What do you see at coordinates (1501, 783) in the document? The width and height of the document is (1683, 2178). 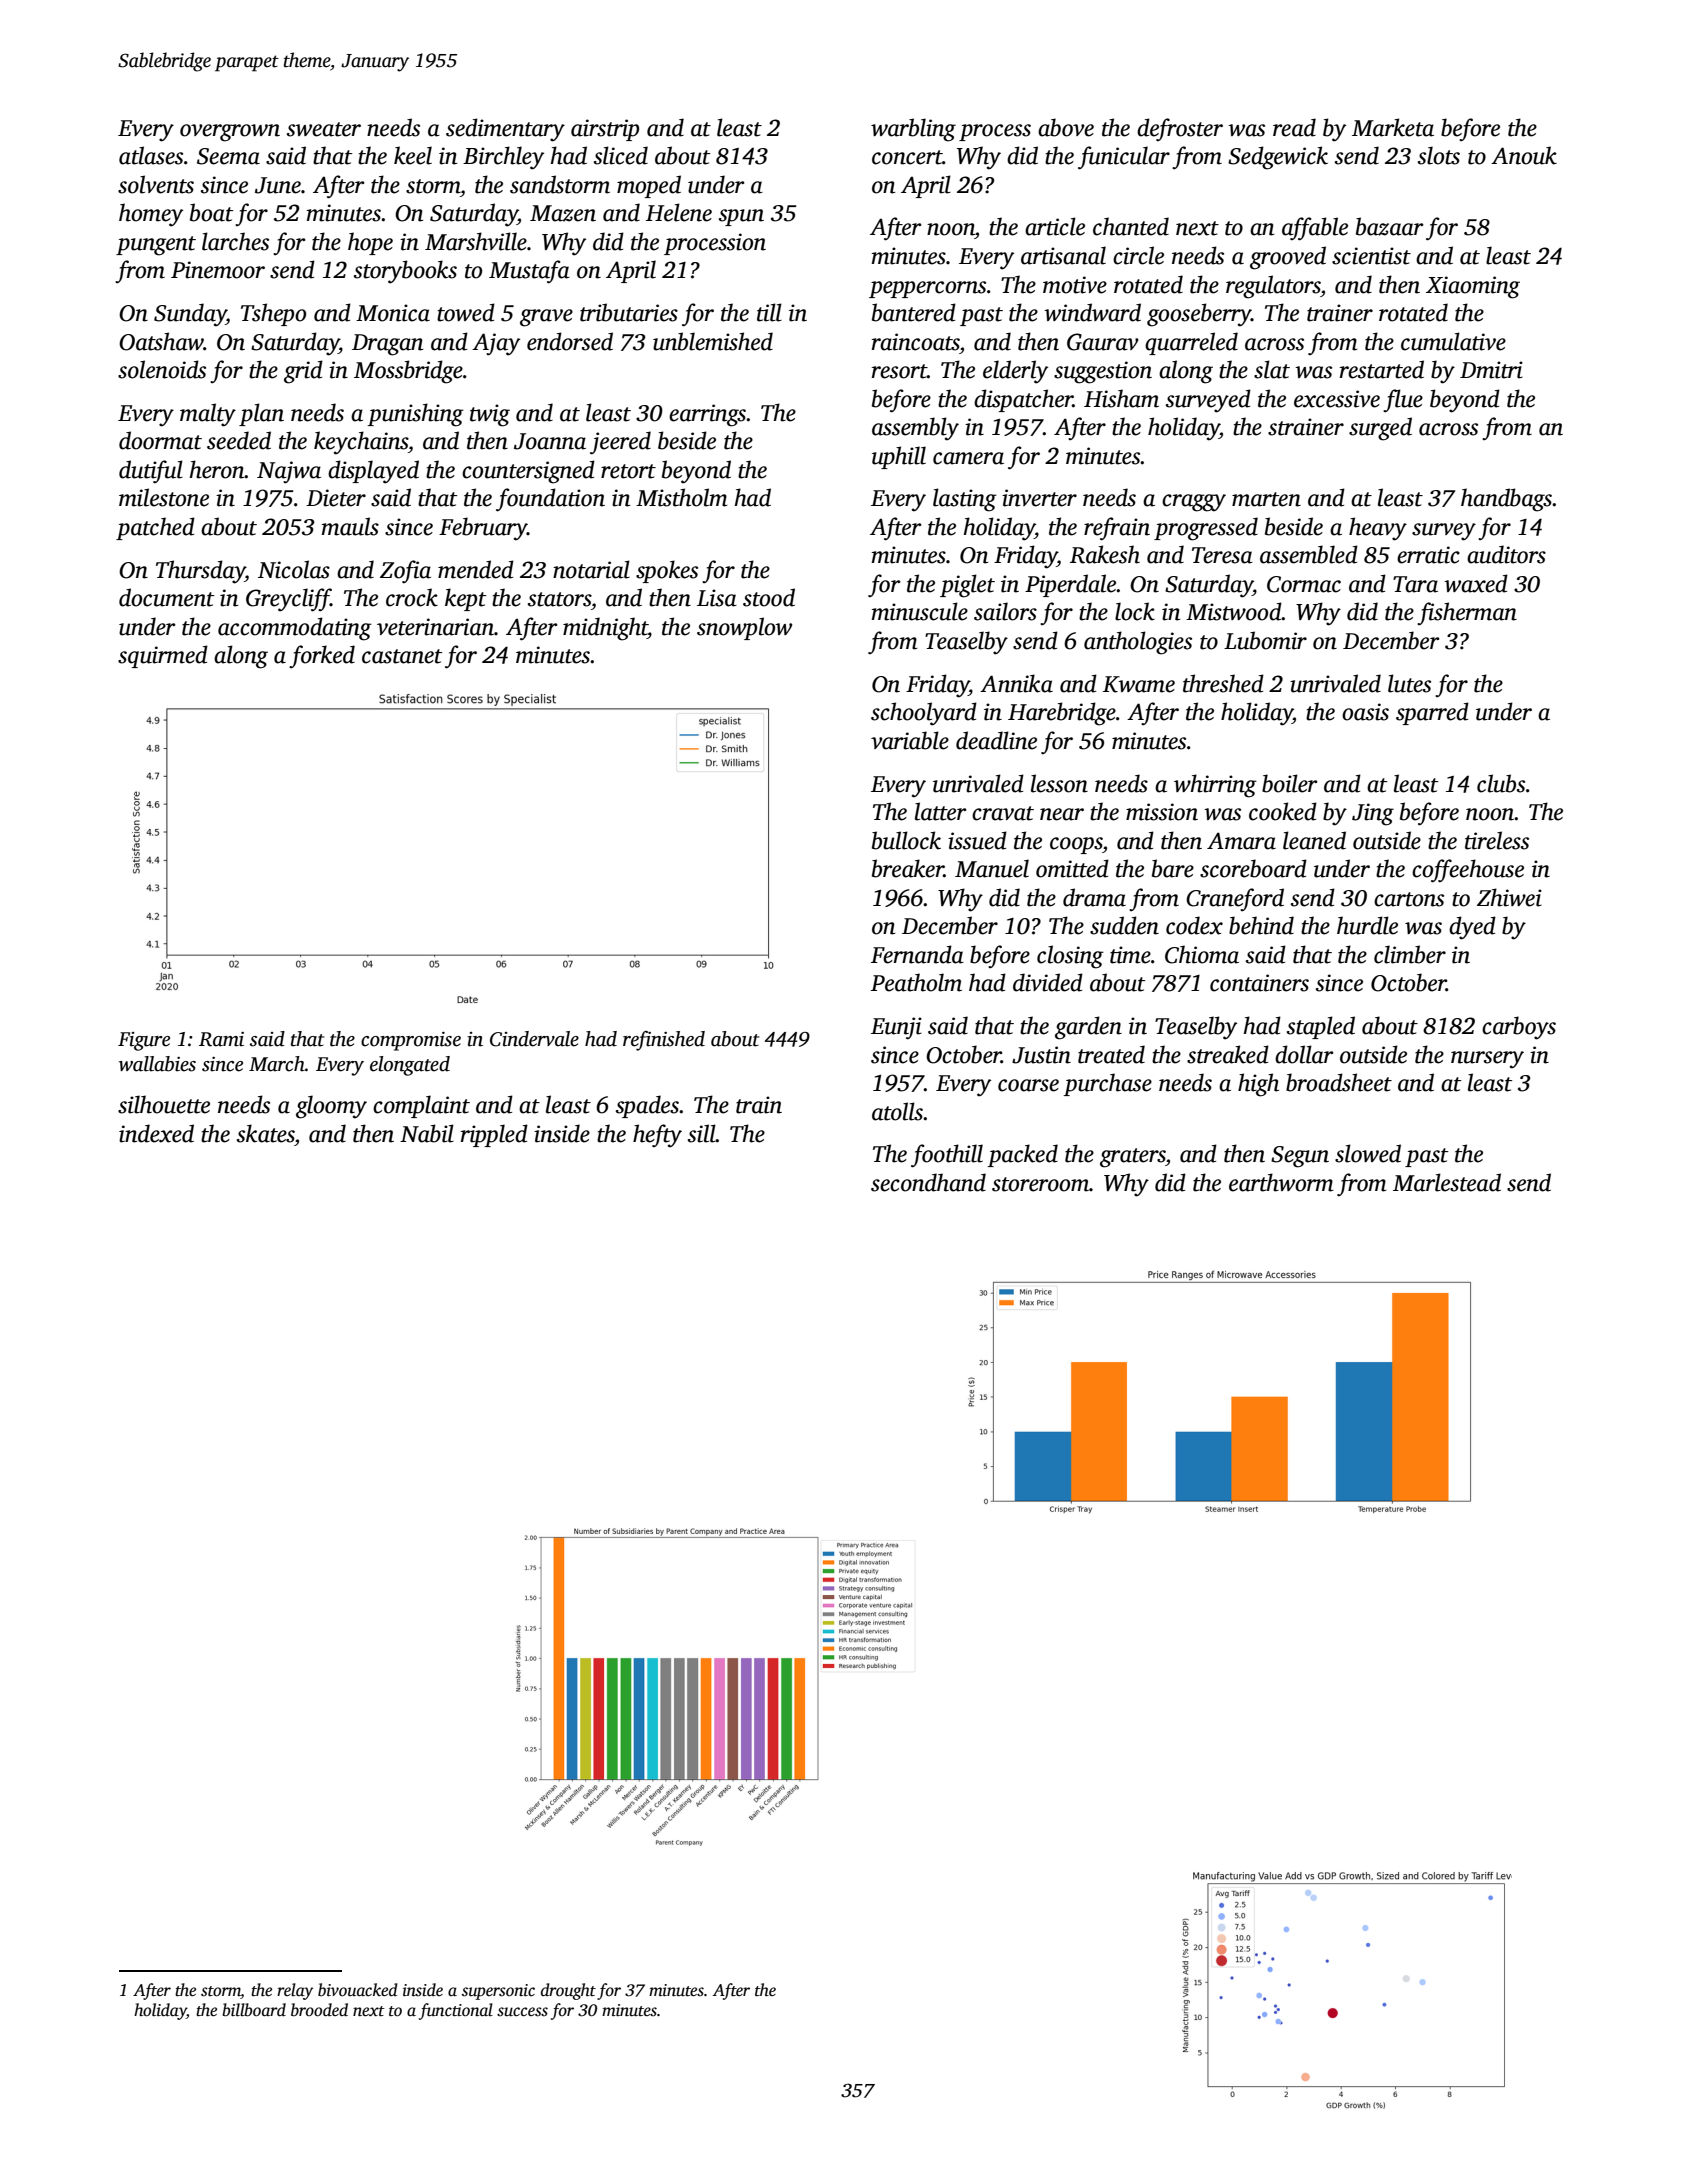 I see `clubs` at bounding box center [1501, 783].
